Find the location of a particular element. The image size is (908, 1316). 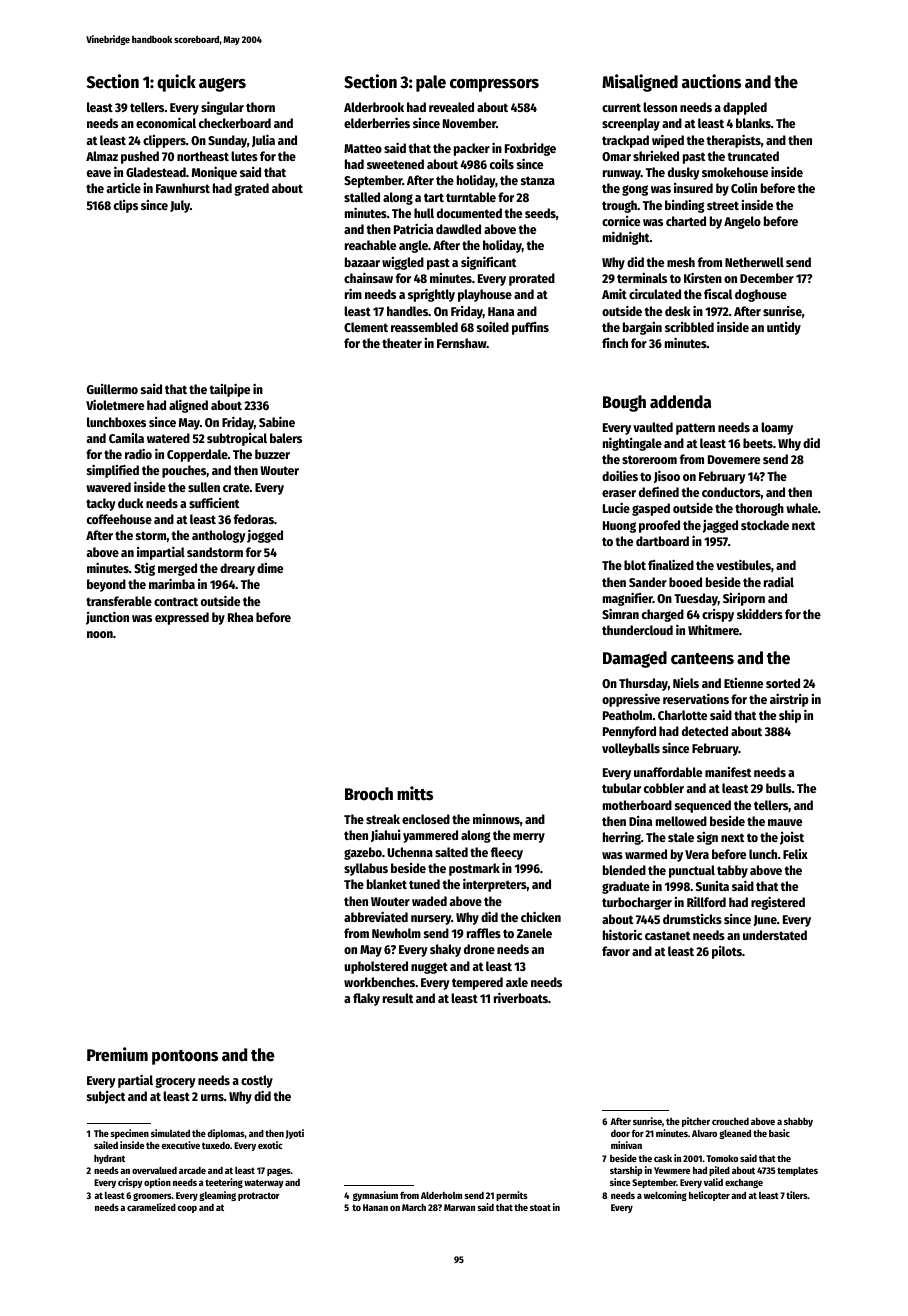

pilots is located at coordinates (727, 952).
